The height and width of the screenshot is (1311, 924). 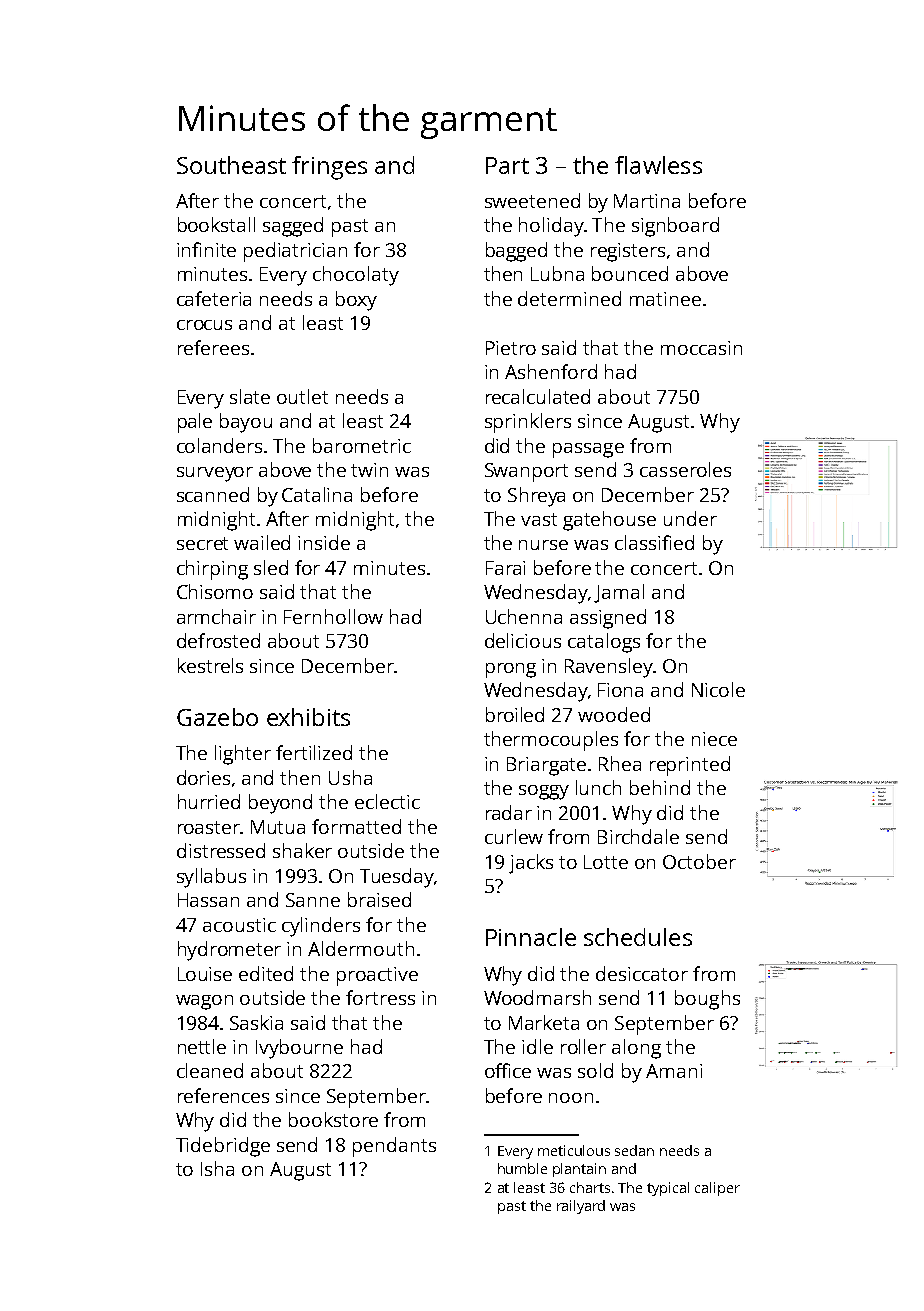 I want to click on cafeteria, so click(x=214, y=298).
